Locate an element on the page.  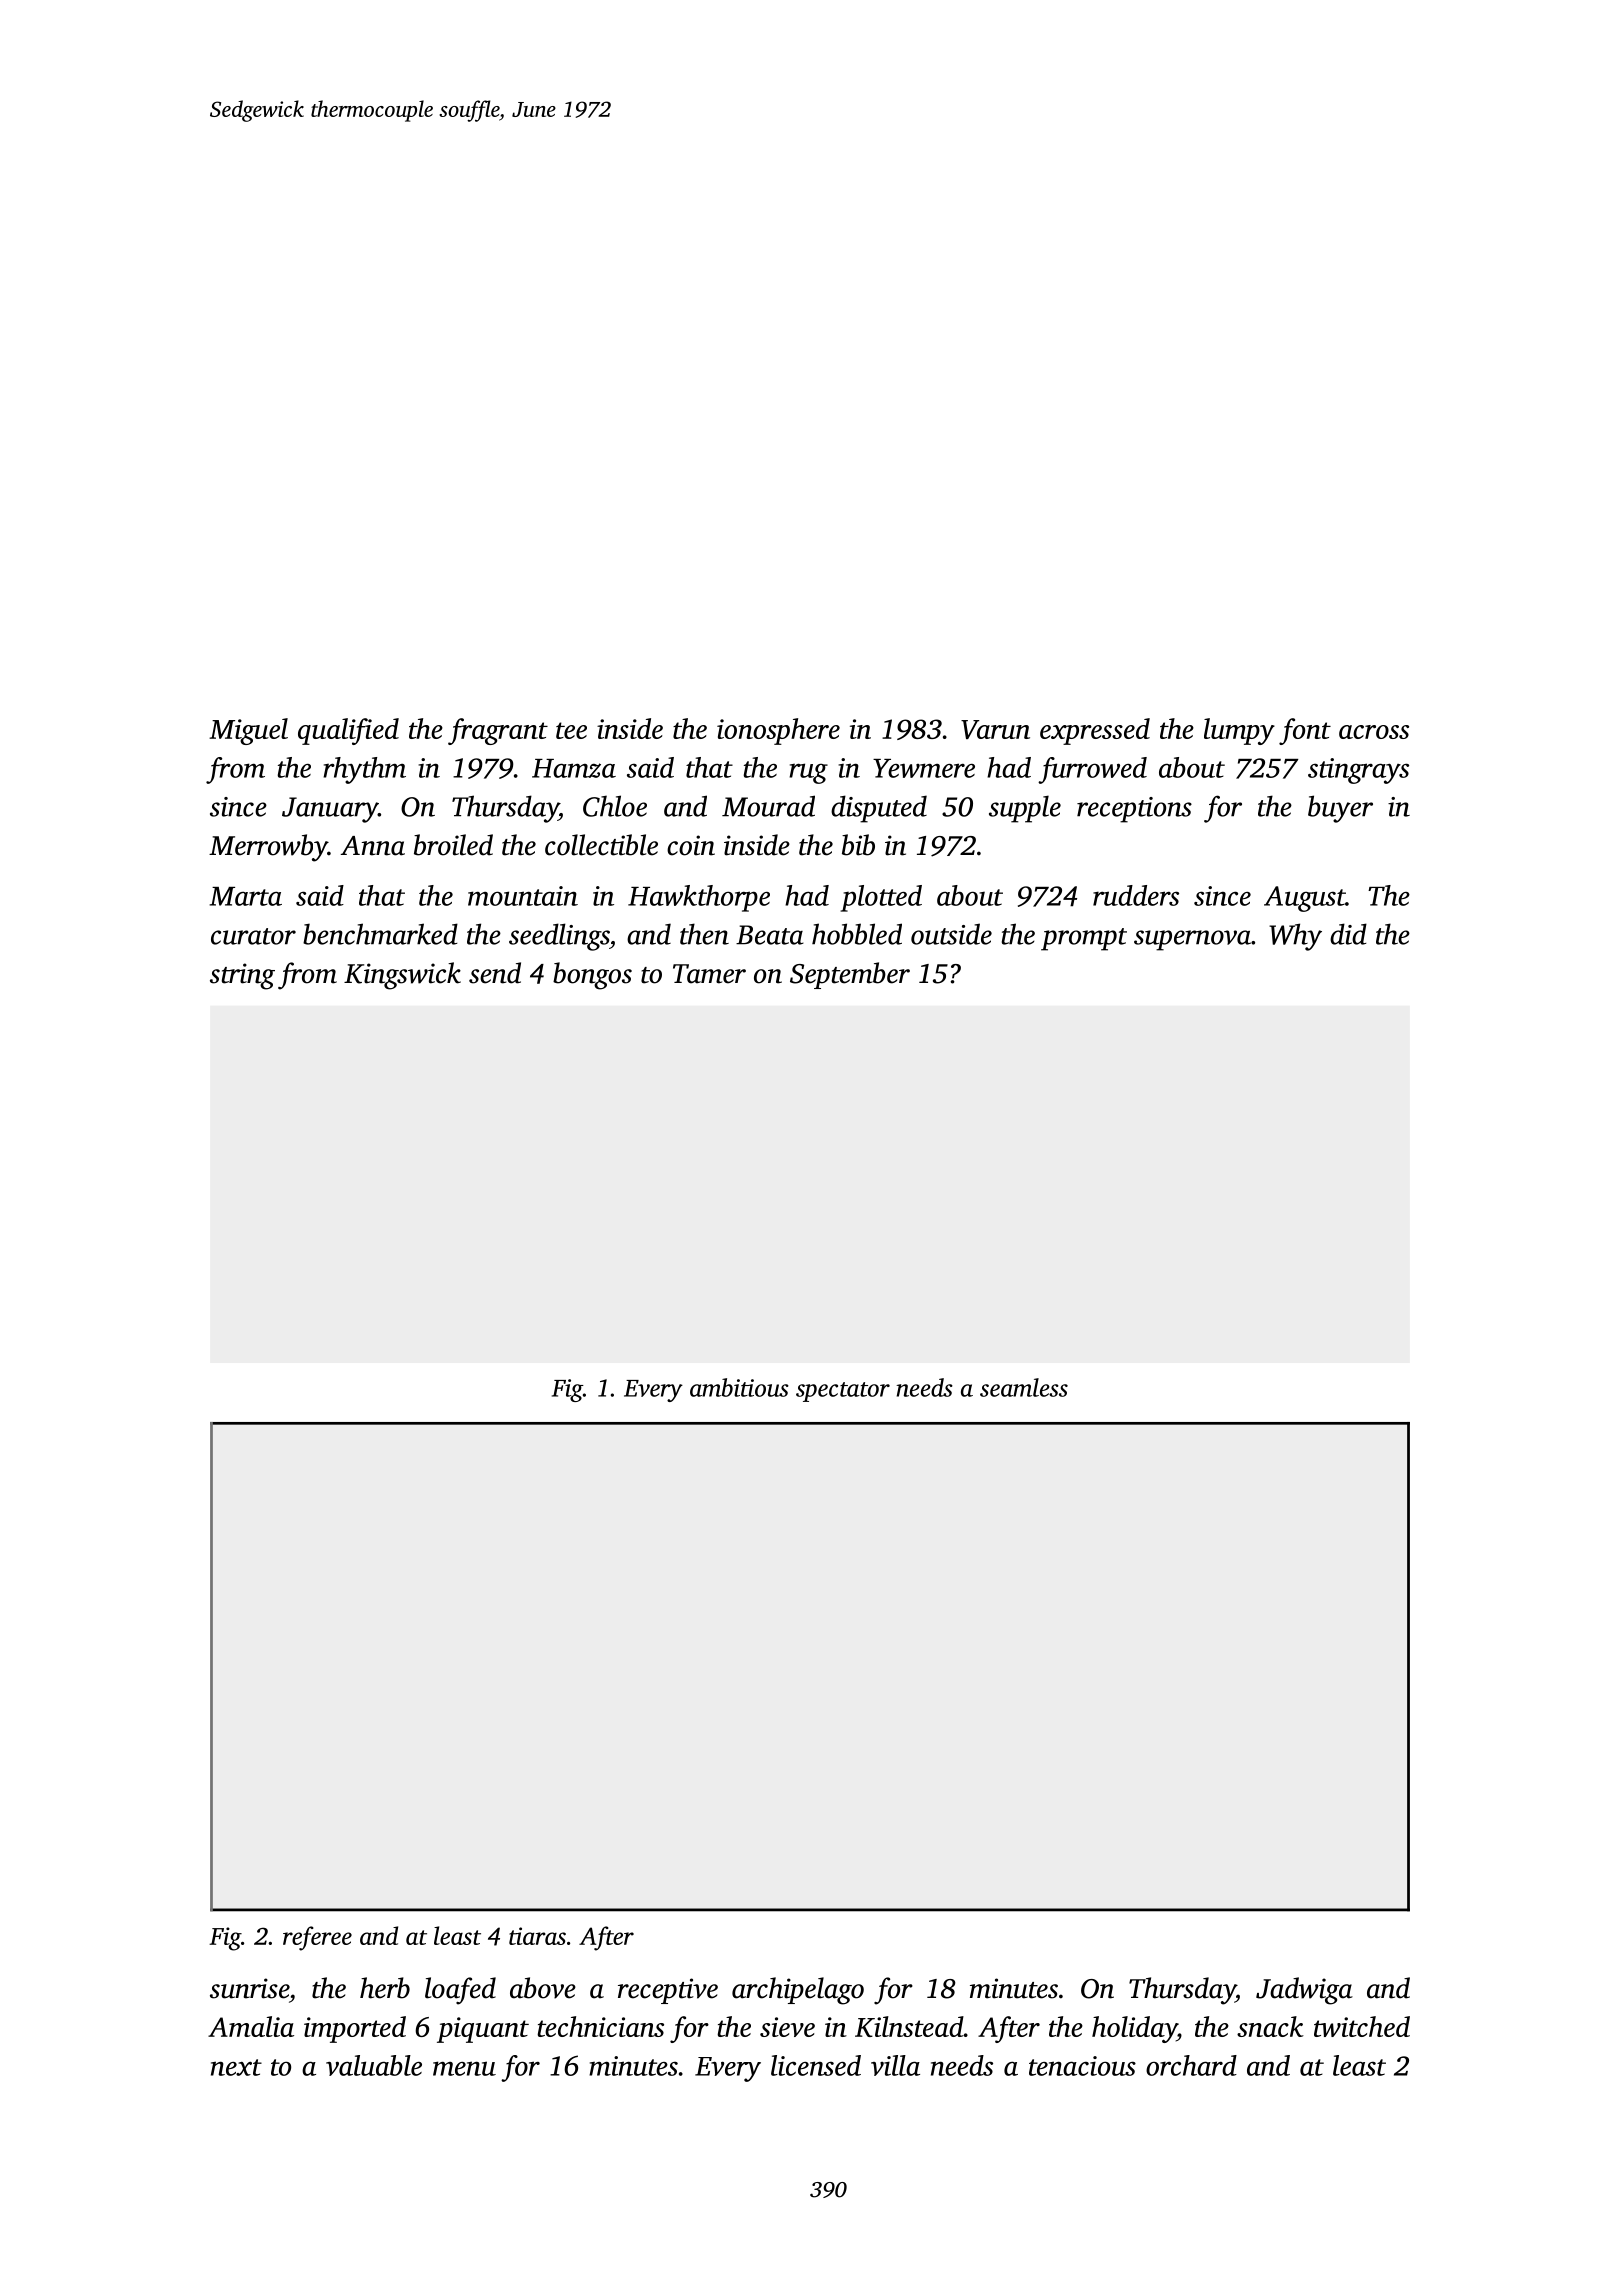
ambitious is located at coordinates (739, 1387).
